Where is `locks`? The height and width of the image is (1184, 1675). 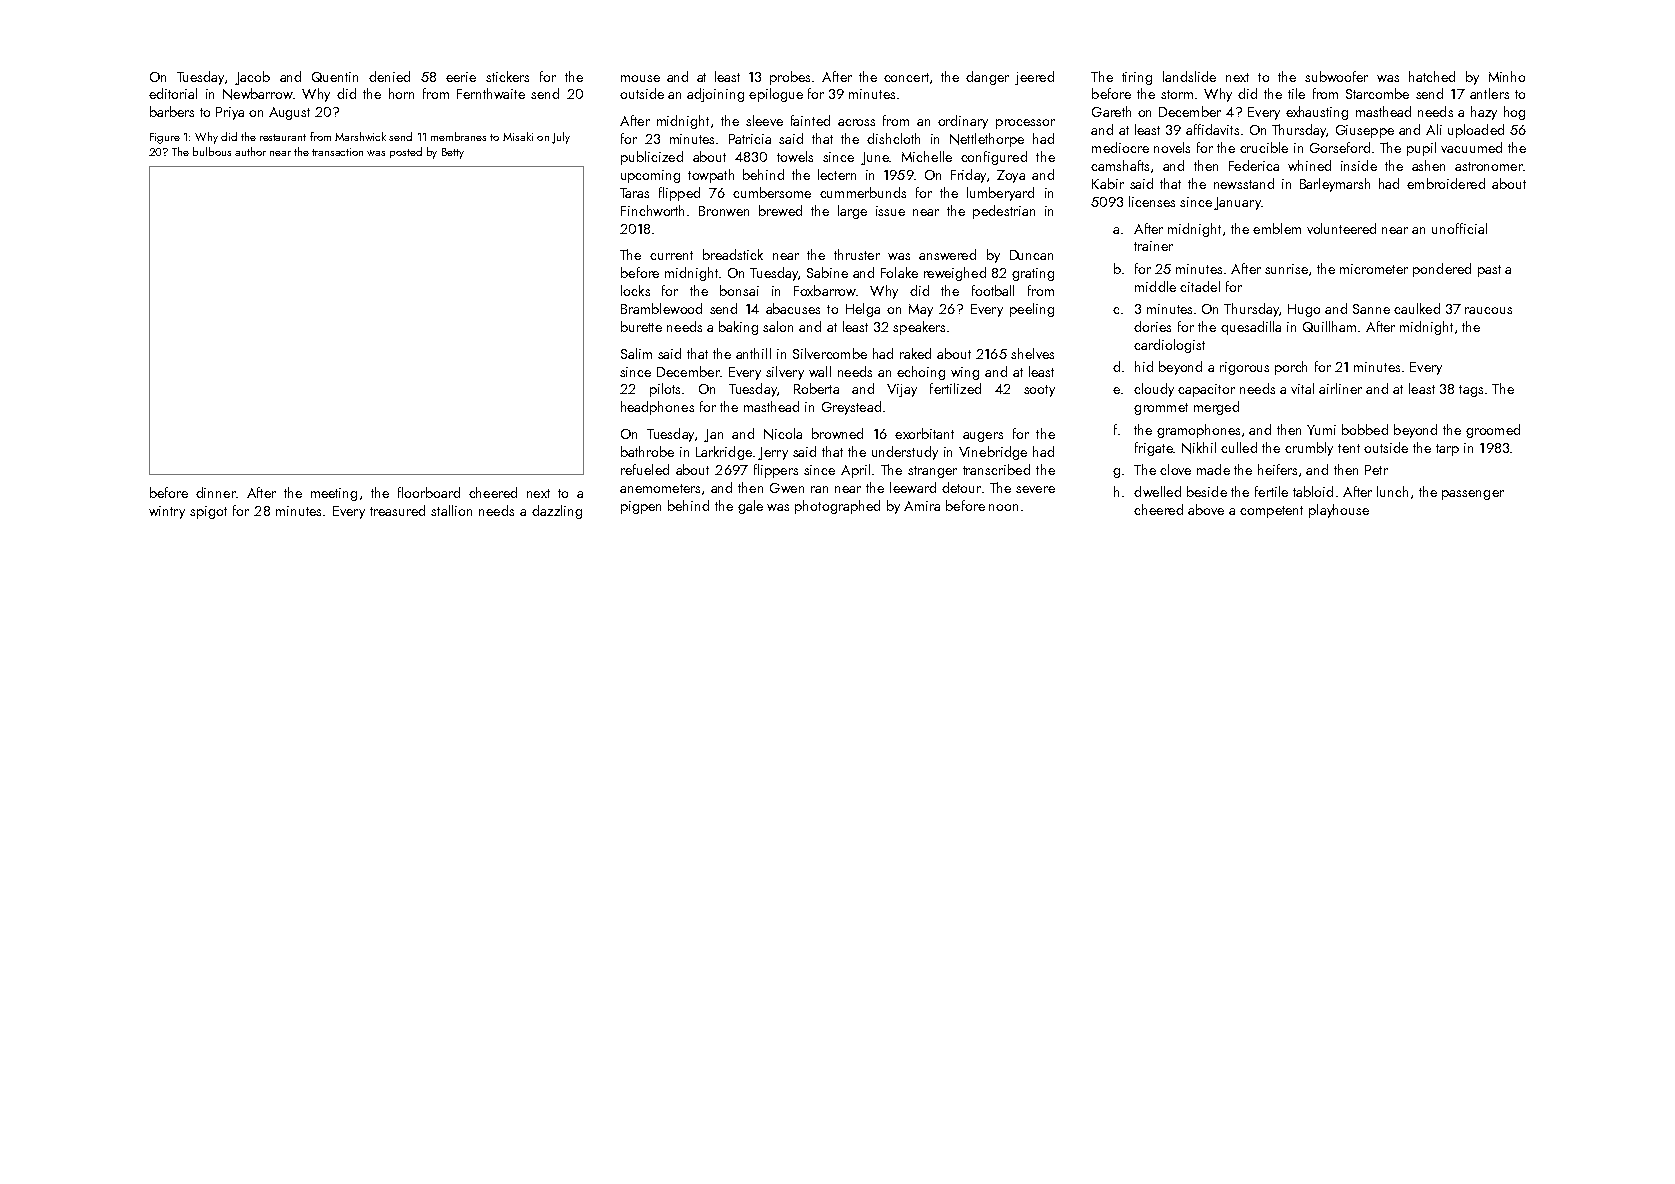 locks is located at coordinates (635, 290).
